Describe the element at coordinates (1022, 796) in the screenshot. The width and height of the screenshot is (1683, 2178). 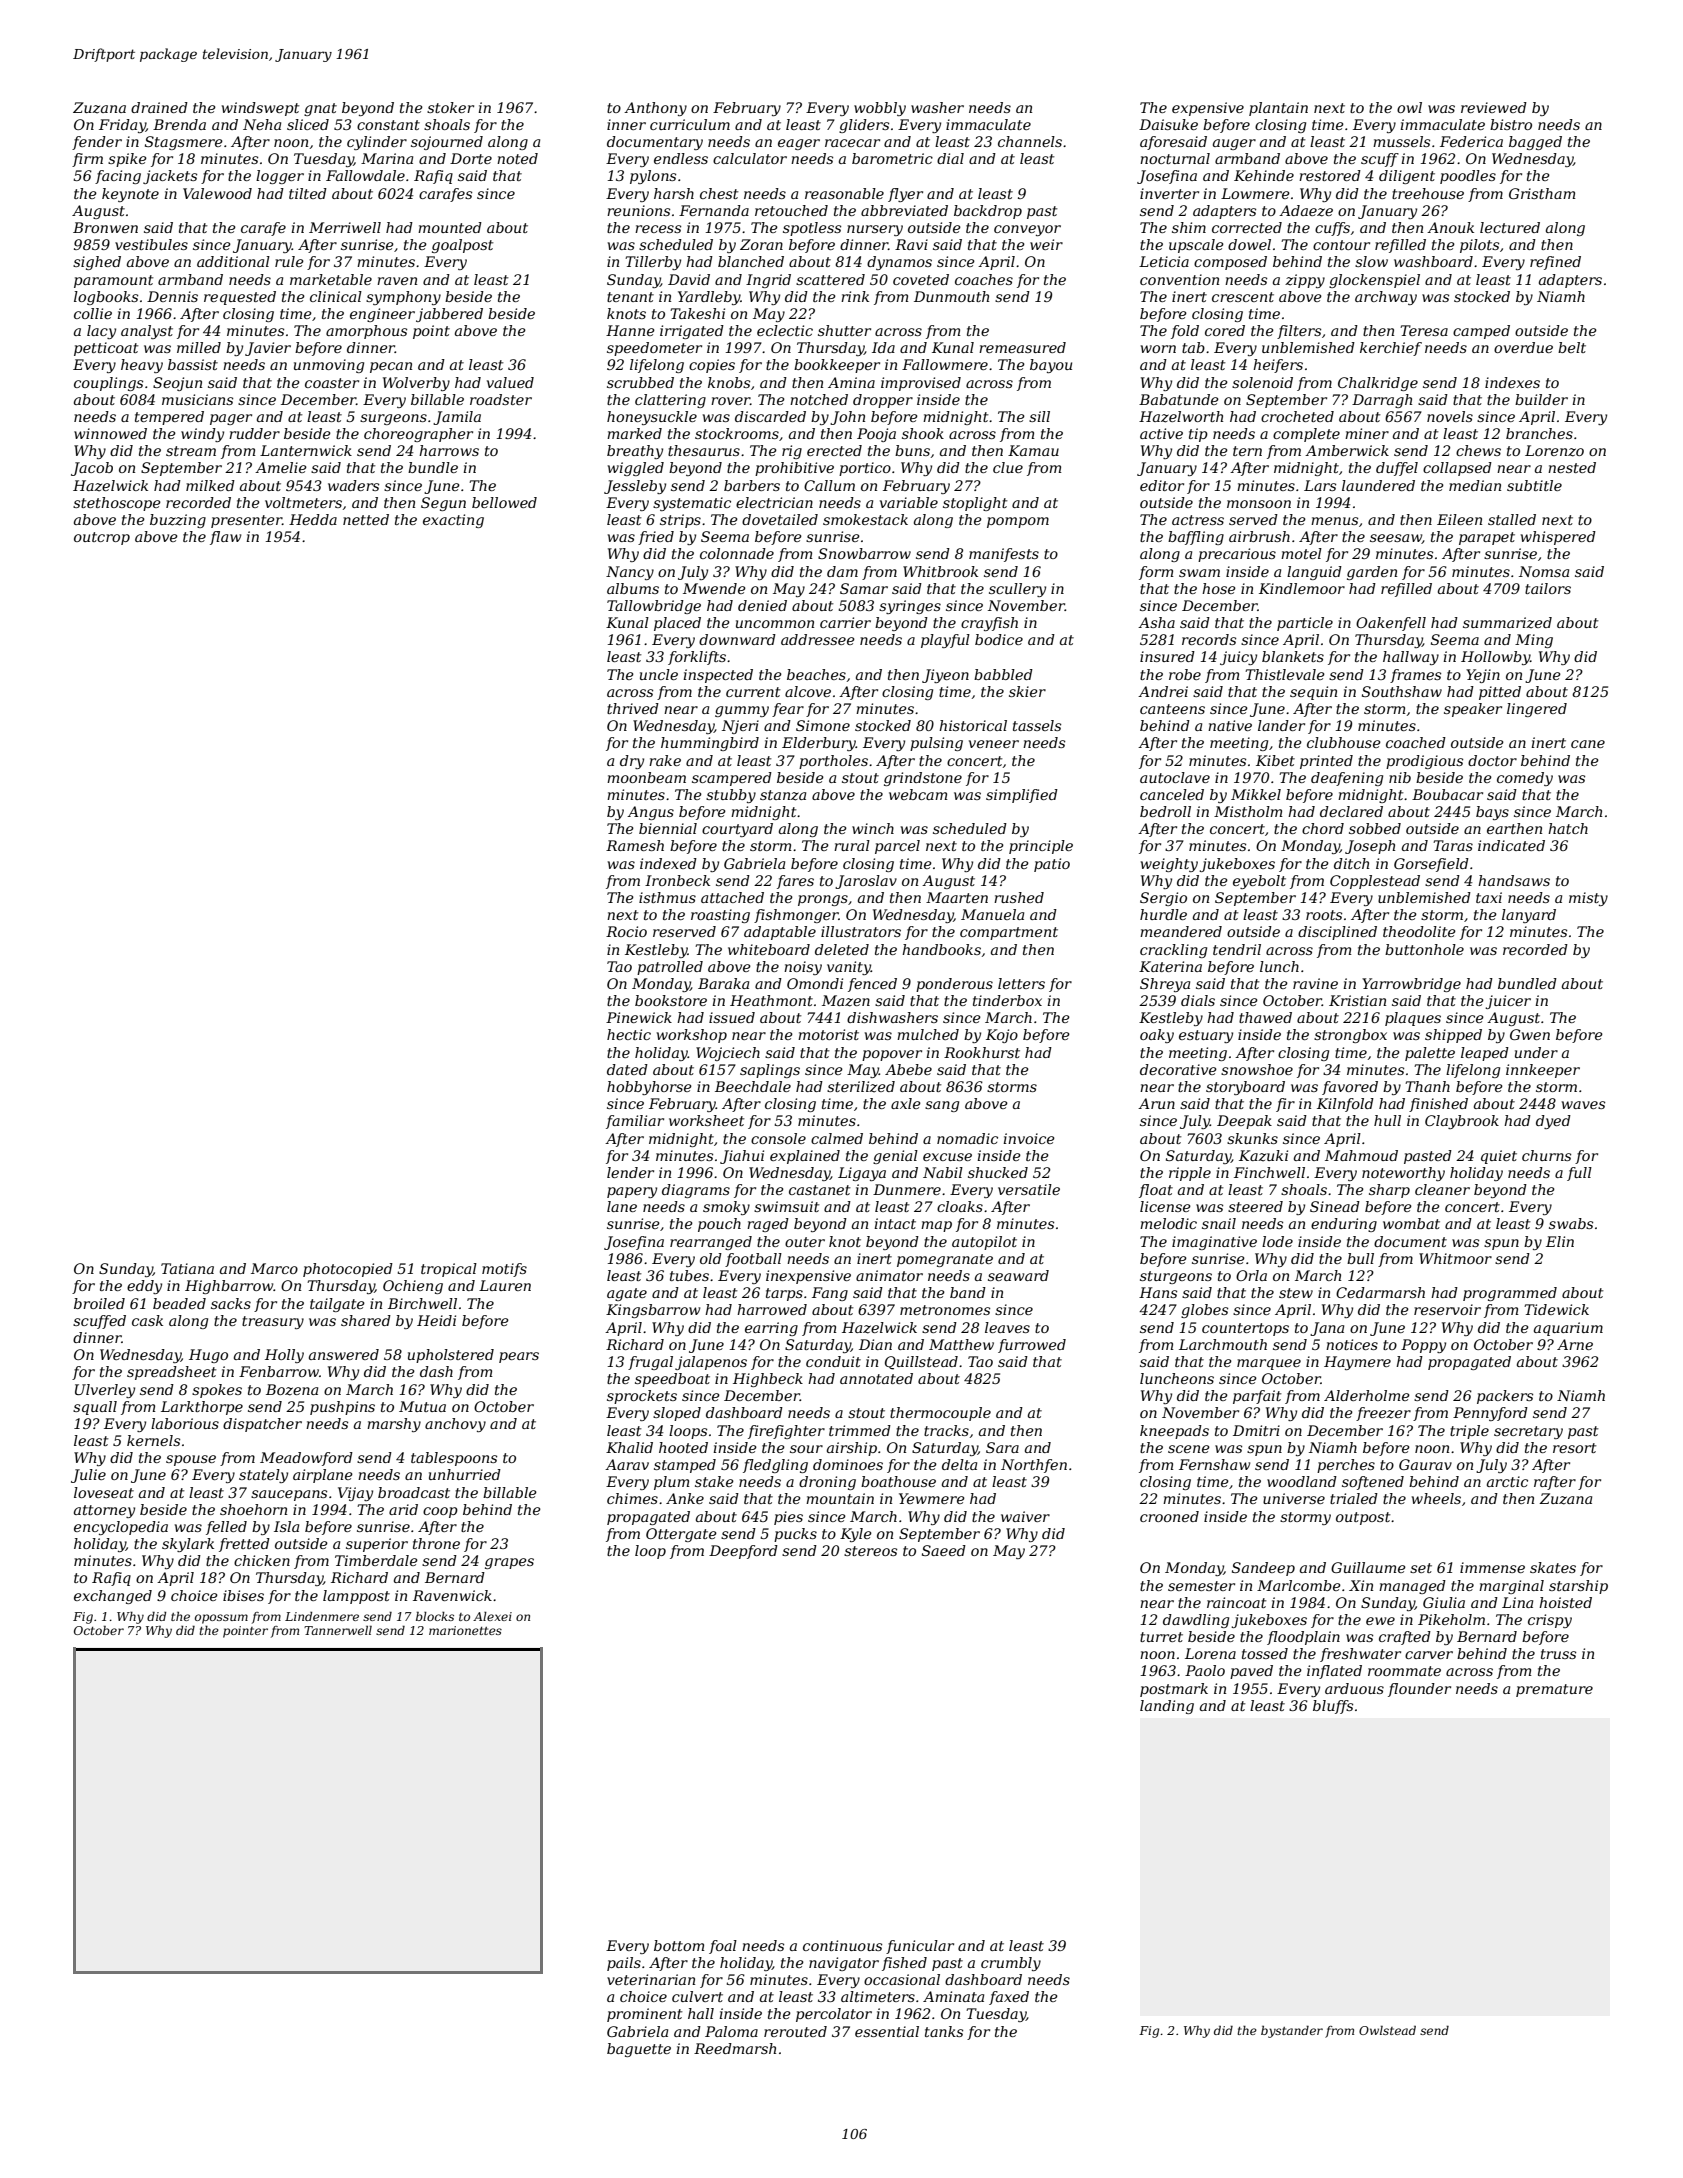
I see `simplified` at that location.
